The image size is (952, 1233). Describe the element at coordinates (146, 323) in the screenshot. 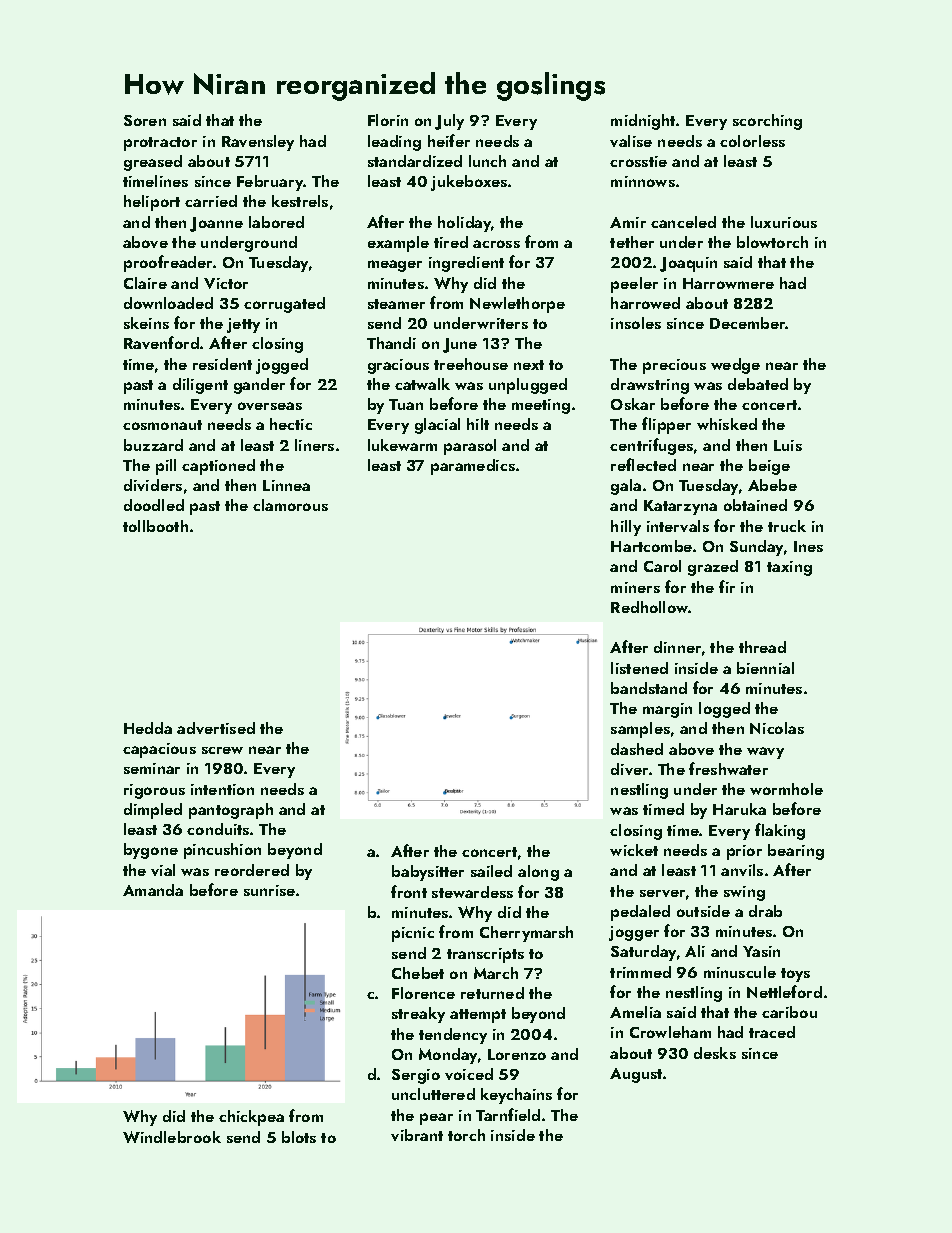

I see `skeins` at that location.
